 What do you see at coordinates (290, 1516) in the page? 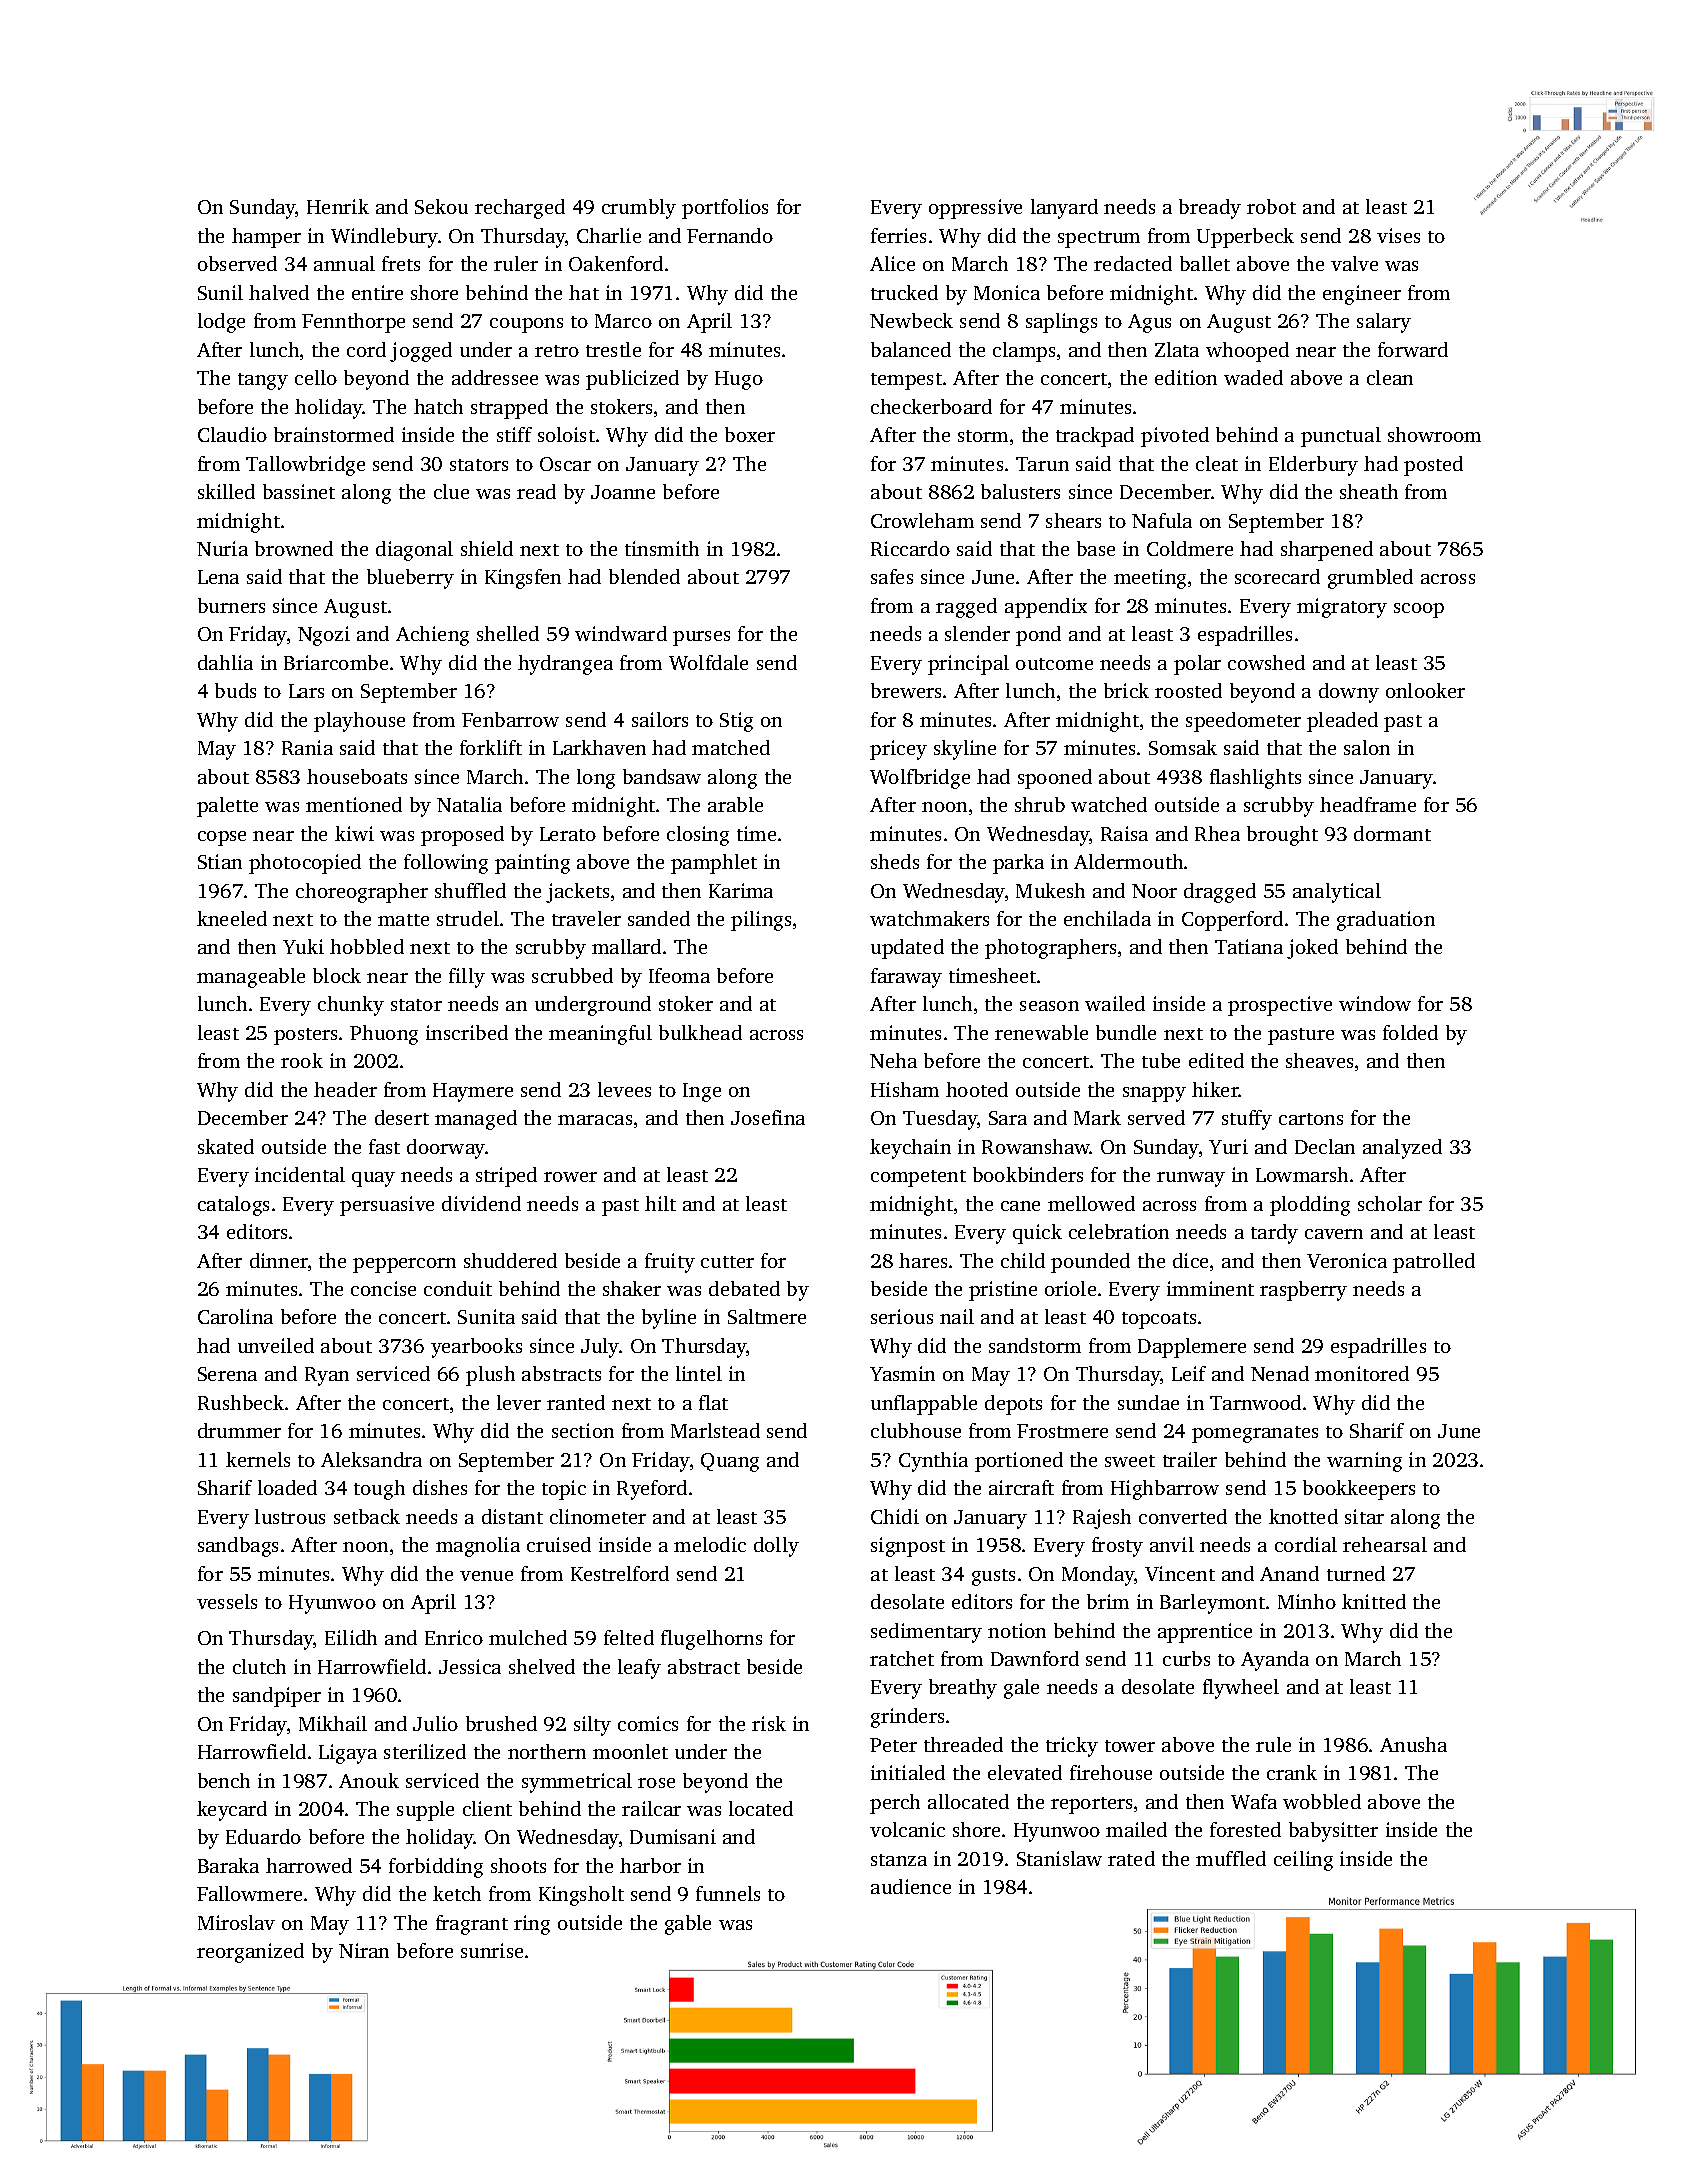
I see `lustrous` at bounding box center [290, 1516].
